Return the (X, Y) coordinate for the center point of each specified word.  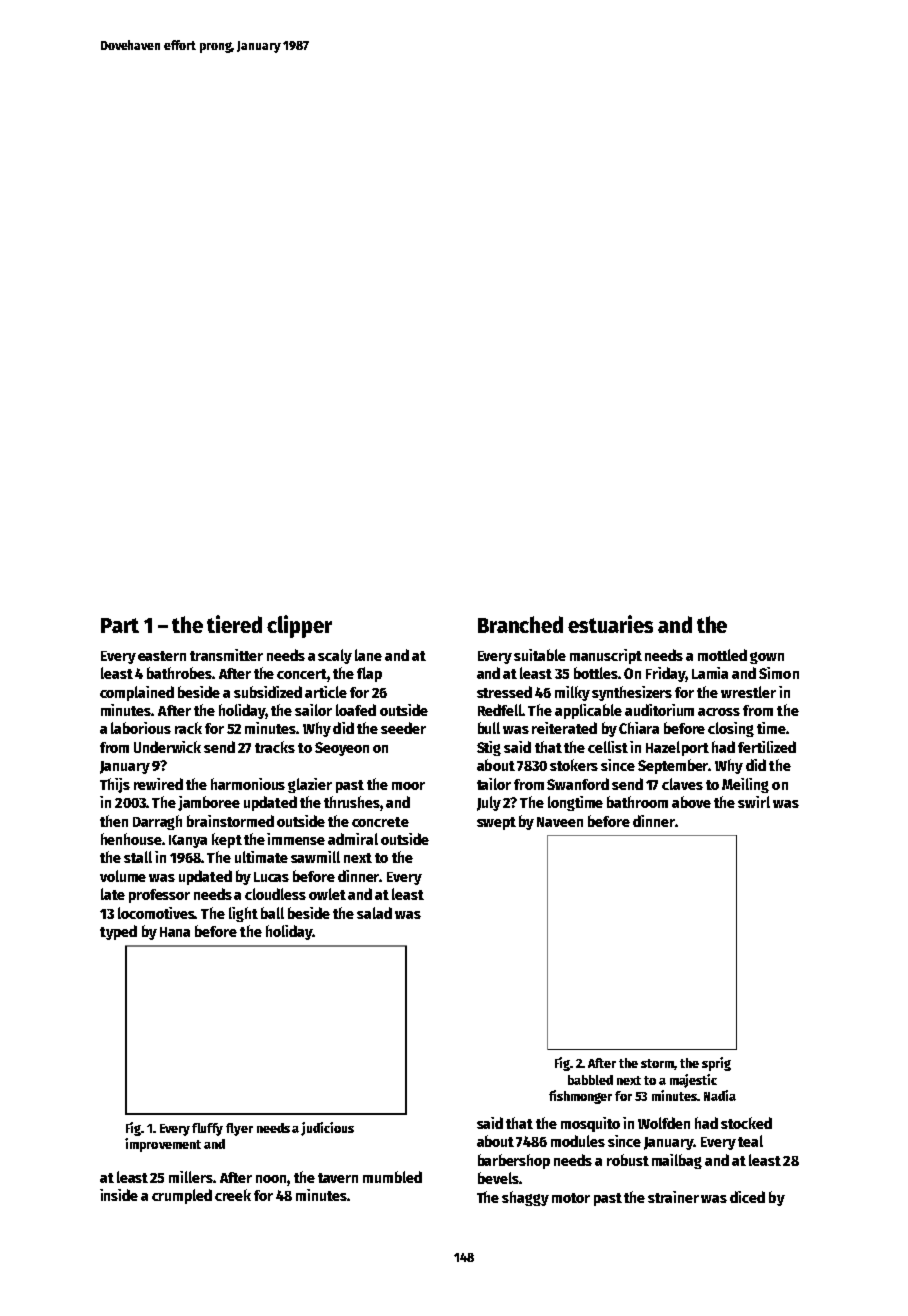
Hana (175, 932)
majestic (693, 1081)
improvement (163, 1145)
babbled (590, 1080)
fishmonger (580, 1097)
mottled (722, 655)
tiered (234, 624)
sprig (716, 1064)
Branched (520, 624)
